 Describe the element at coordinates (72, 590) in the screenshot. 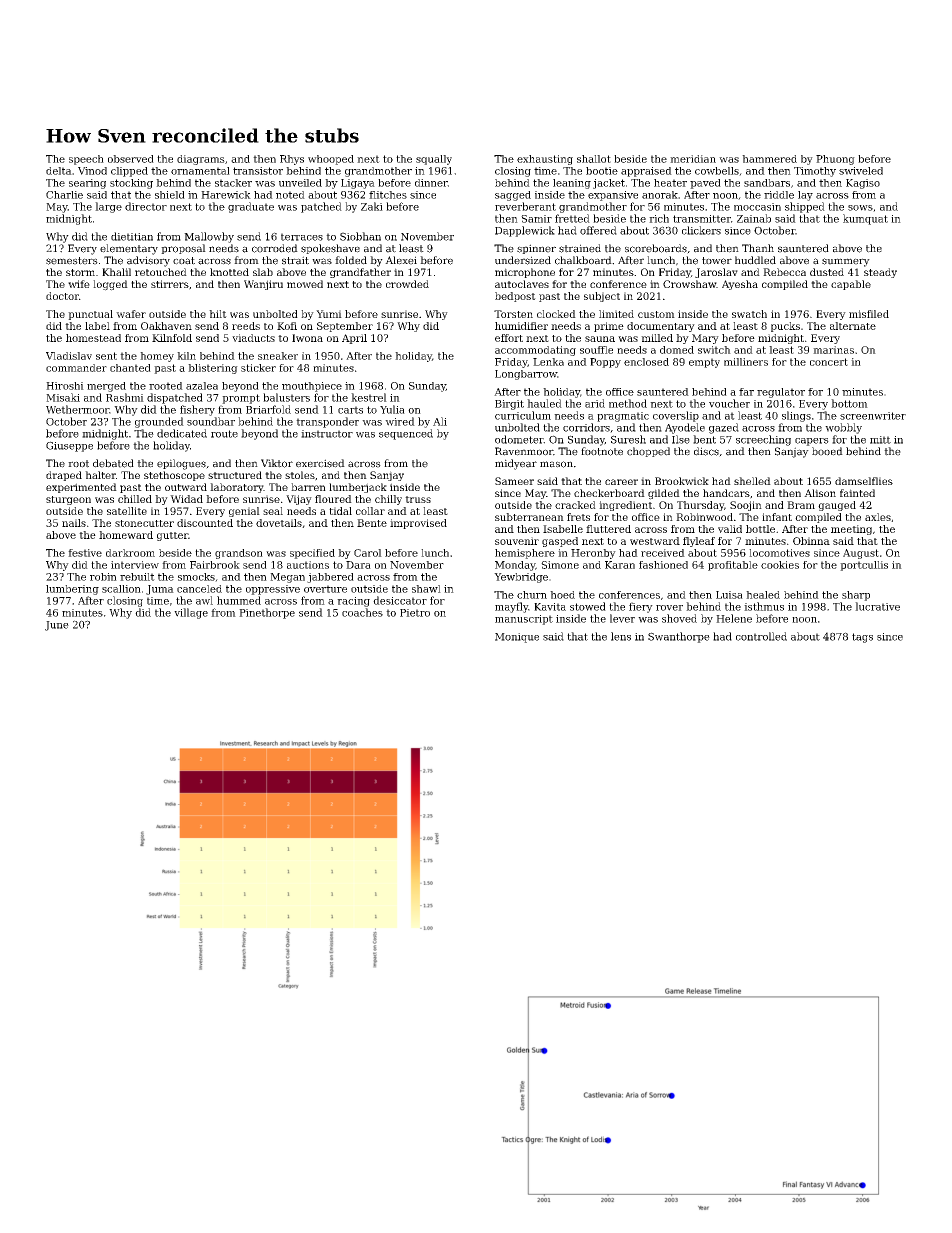

I see `lumbering` at that location.
